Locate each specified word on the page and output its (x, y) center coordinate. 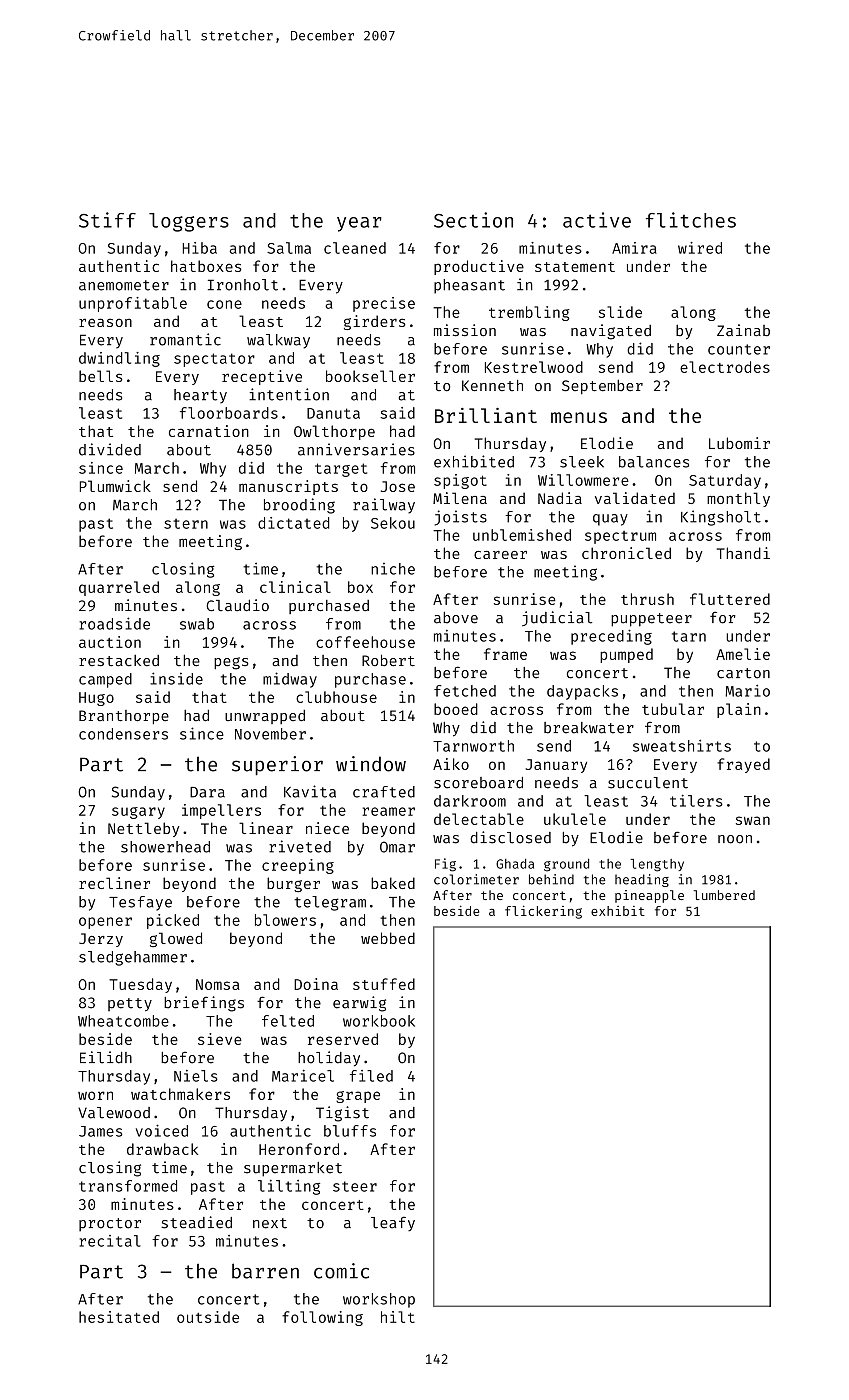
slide (620, 312)
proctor (110, 1224)
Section (473, 220)
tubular (673, 709)
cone (224, 304)
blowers (285, 920)
